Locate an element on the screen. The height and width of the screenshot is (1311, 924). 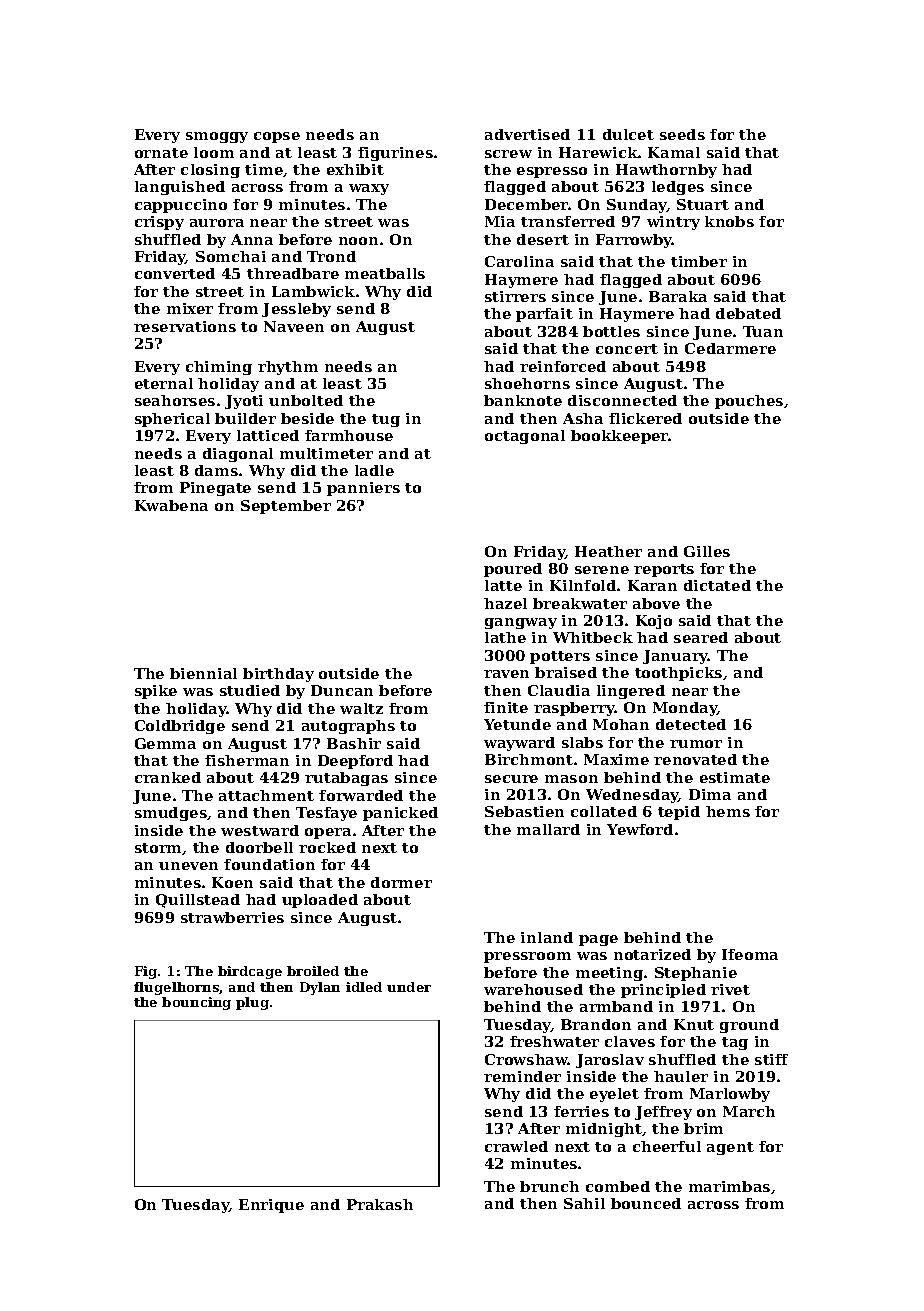
uploaded is located at coordinates (320, 901).
